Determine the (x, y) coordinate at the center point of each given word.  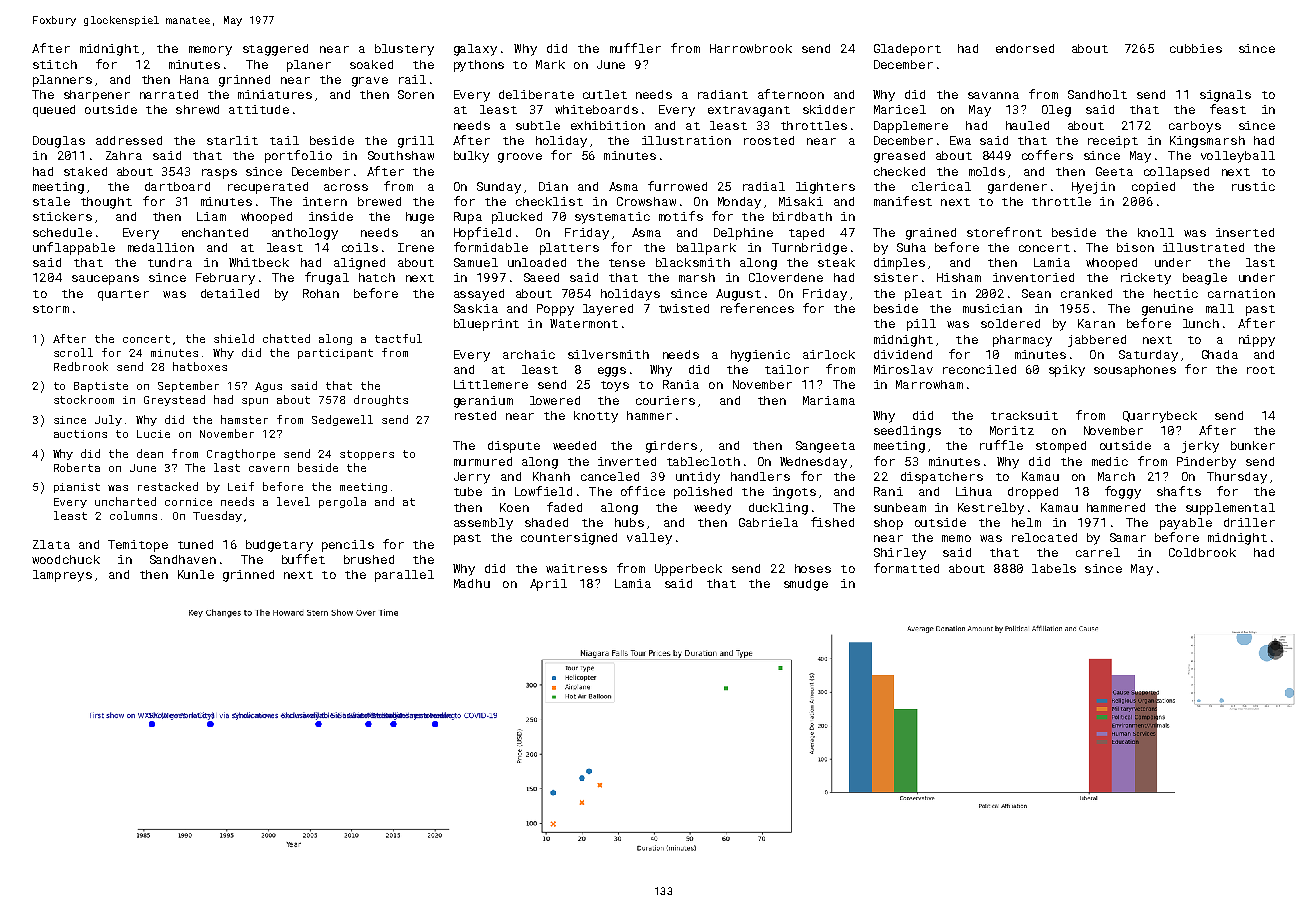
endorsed (1025, 48)
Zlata (51, 544)
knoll (1156, 232)
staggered (275, 50)
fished (832, 522)
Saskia (476, 308)
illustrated (1203, 247)
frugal (327, 278)
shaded (546, 522)
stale (51, 201)
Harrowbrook (751, 48)
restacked (168, 486)
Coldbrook (1202, 552)
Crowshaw (646, 201)
